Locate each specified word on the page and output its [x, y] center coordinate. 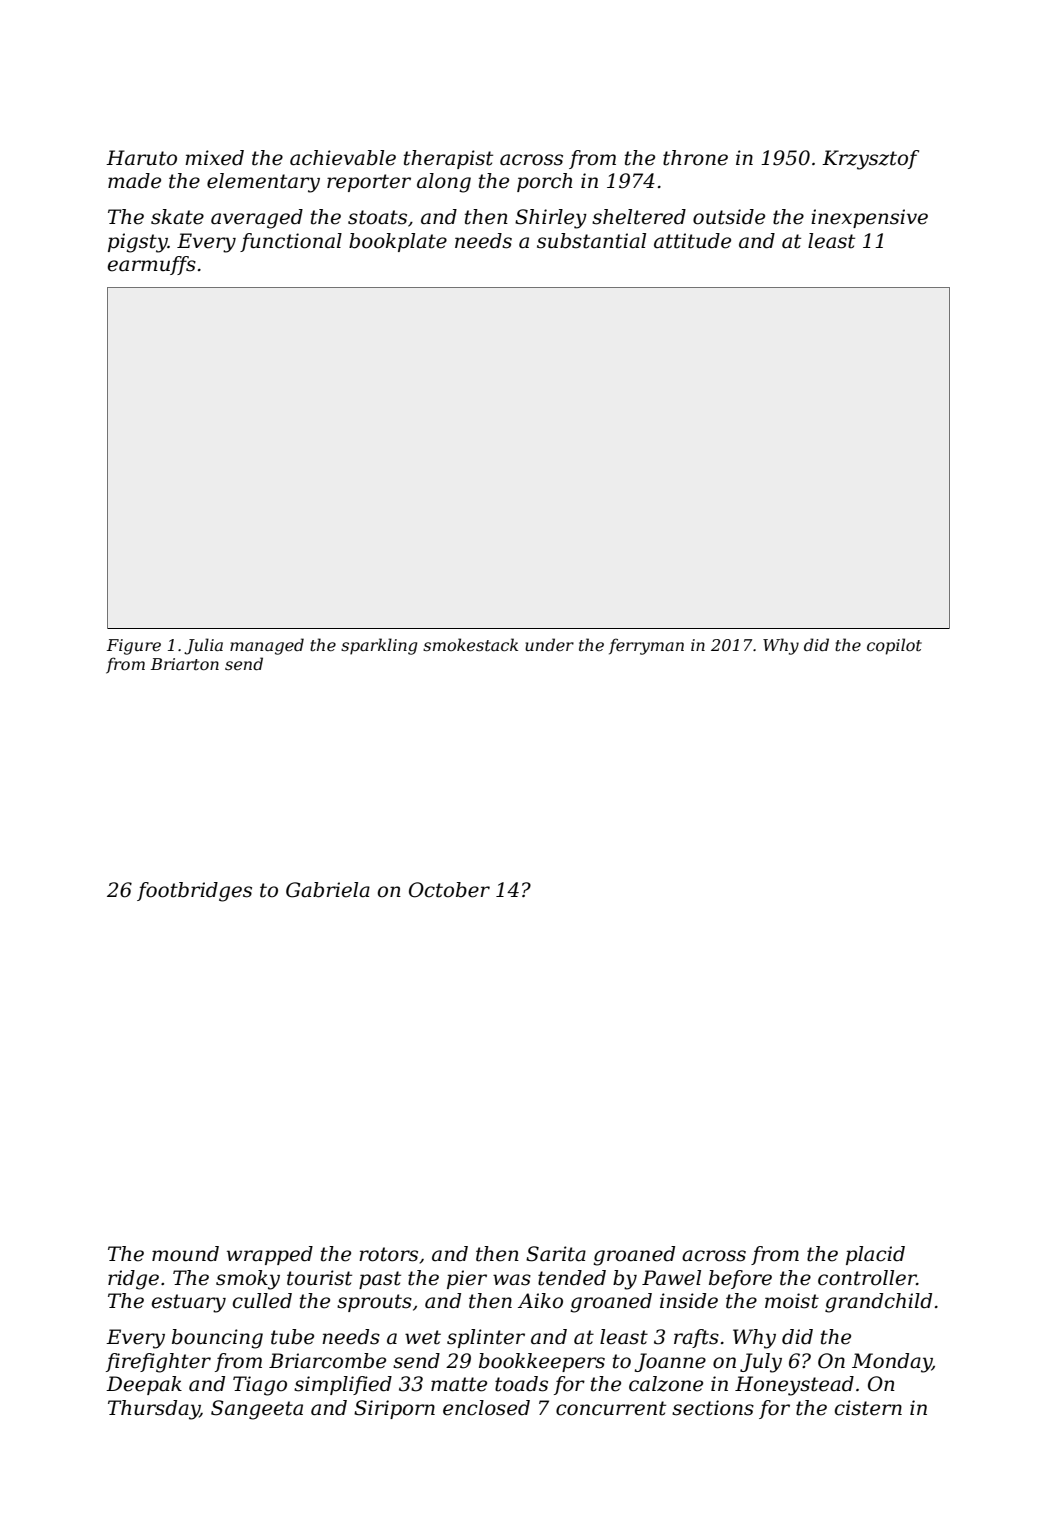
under [549, 644]
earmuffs [152, 265]
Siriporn [394, 1409]
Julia [203, 646]
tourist [319, 1278]
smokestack [470, 644]
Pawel [671, 1278]
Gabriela [328, 890]
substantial [591, 241]
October [449, 890]
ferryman [646, 646]
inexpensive [869, 218]
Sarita [556, 1254]
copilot [894, 646]
